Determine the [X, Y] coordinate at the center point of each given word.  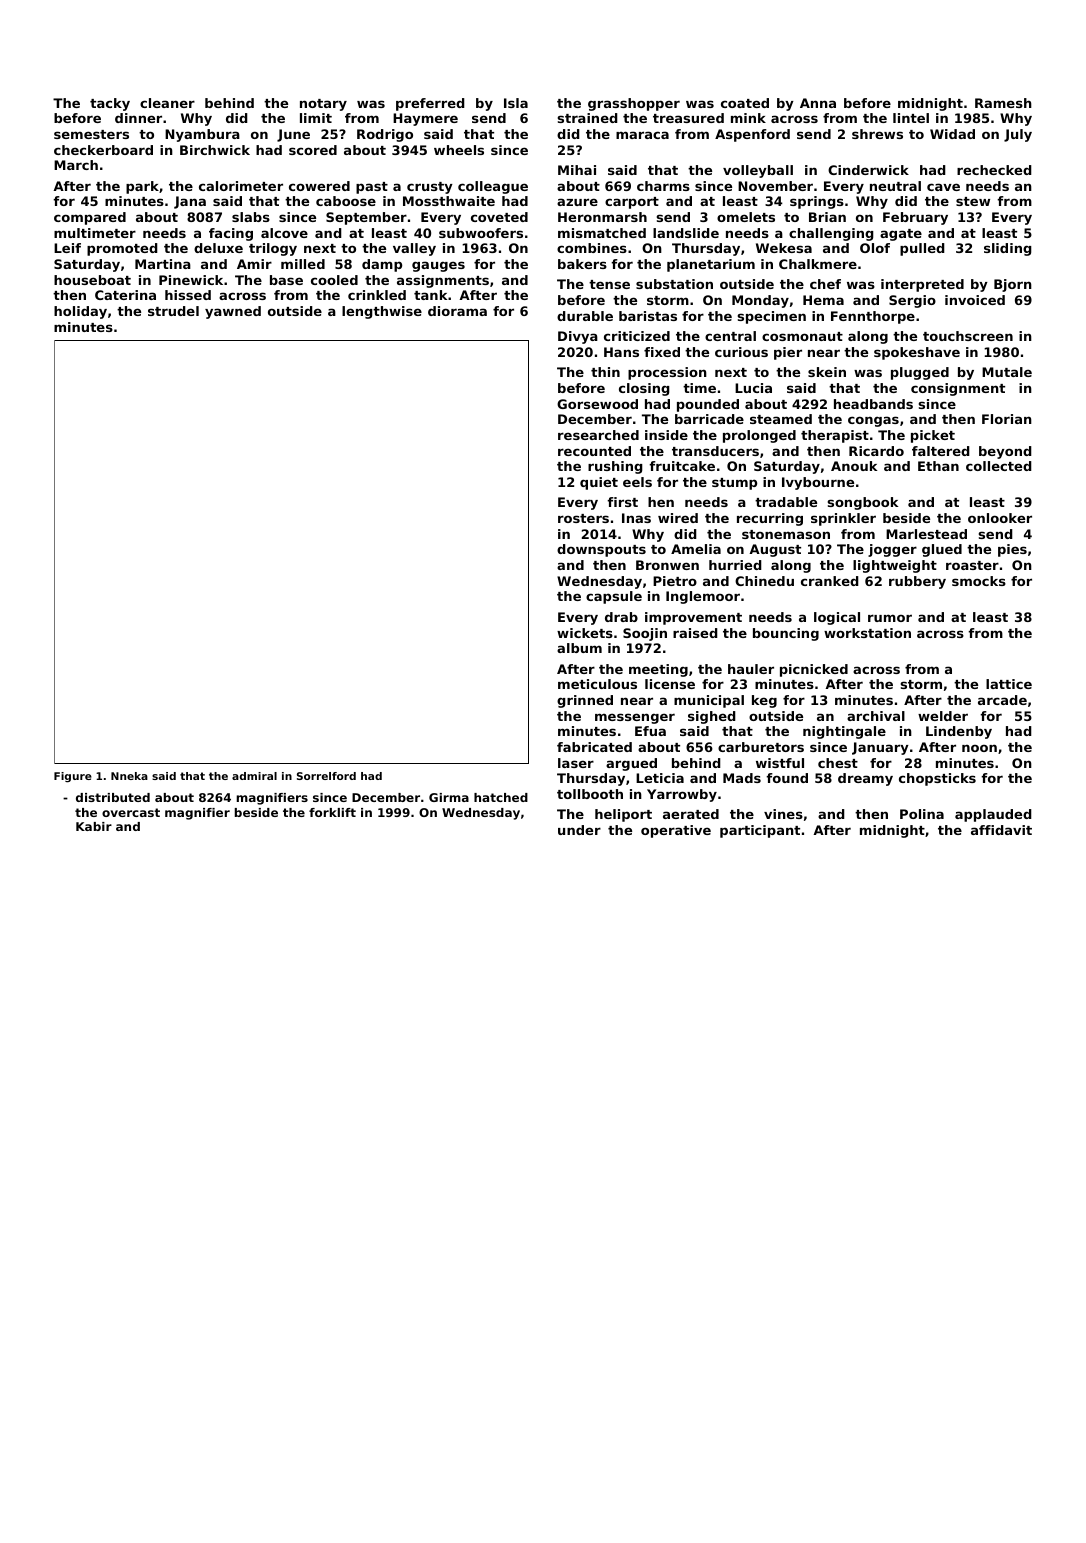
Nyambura [202, 135]
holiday [80, 312]
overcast [131, 812]
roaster [972, 565]
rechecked [994, 170]
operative [676, 831]
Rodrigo [385, 135]
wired [678, 518]
